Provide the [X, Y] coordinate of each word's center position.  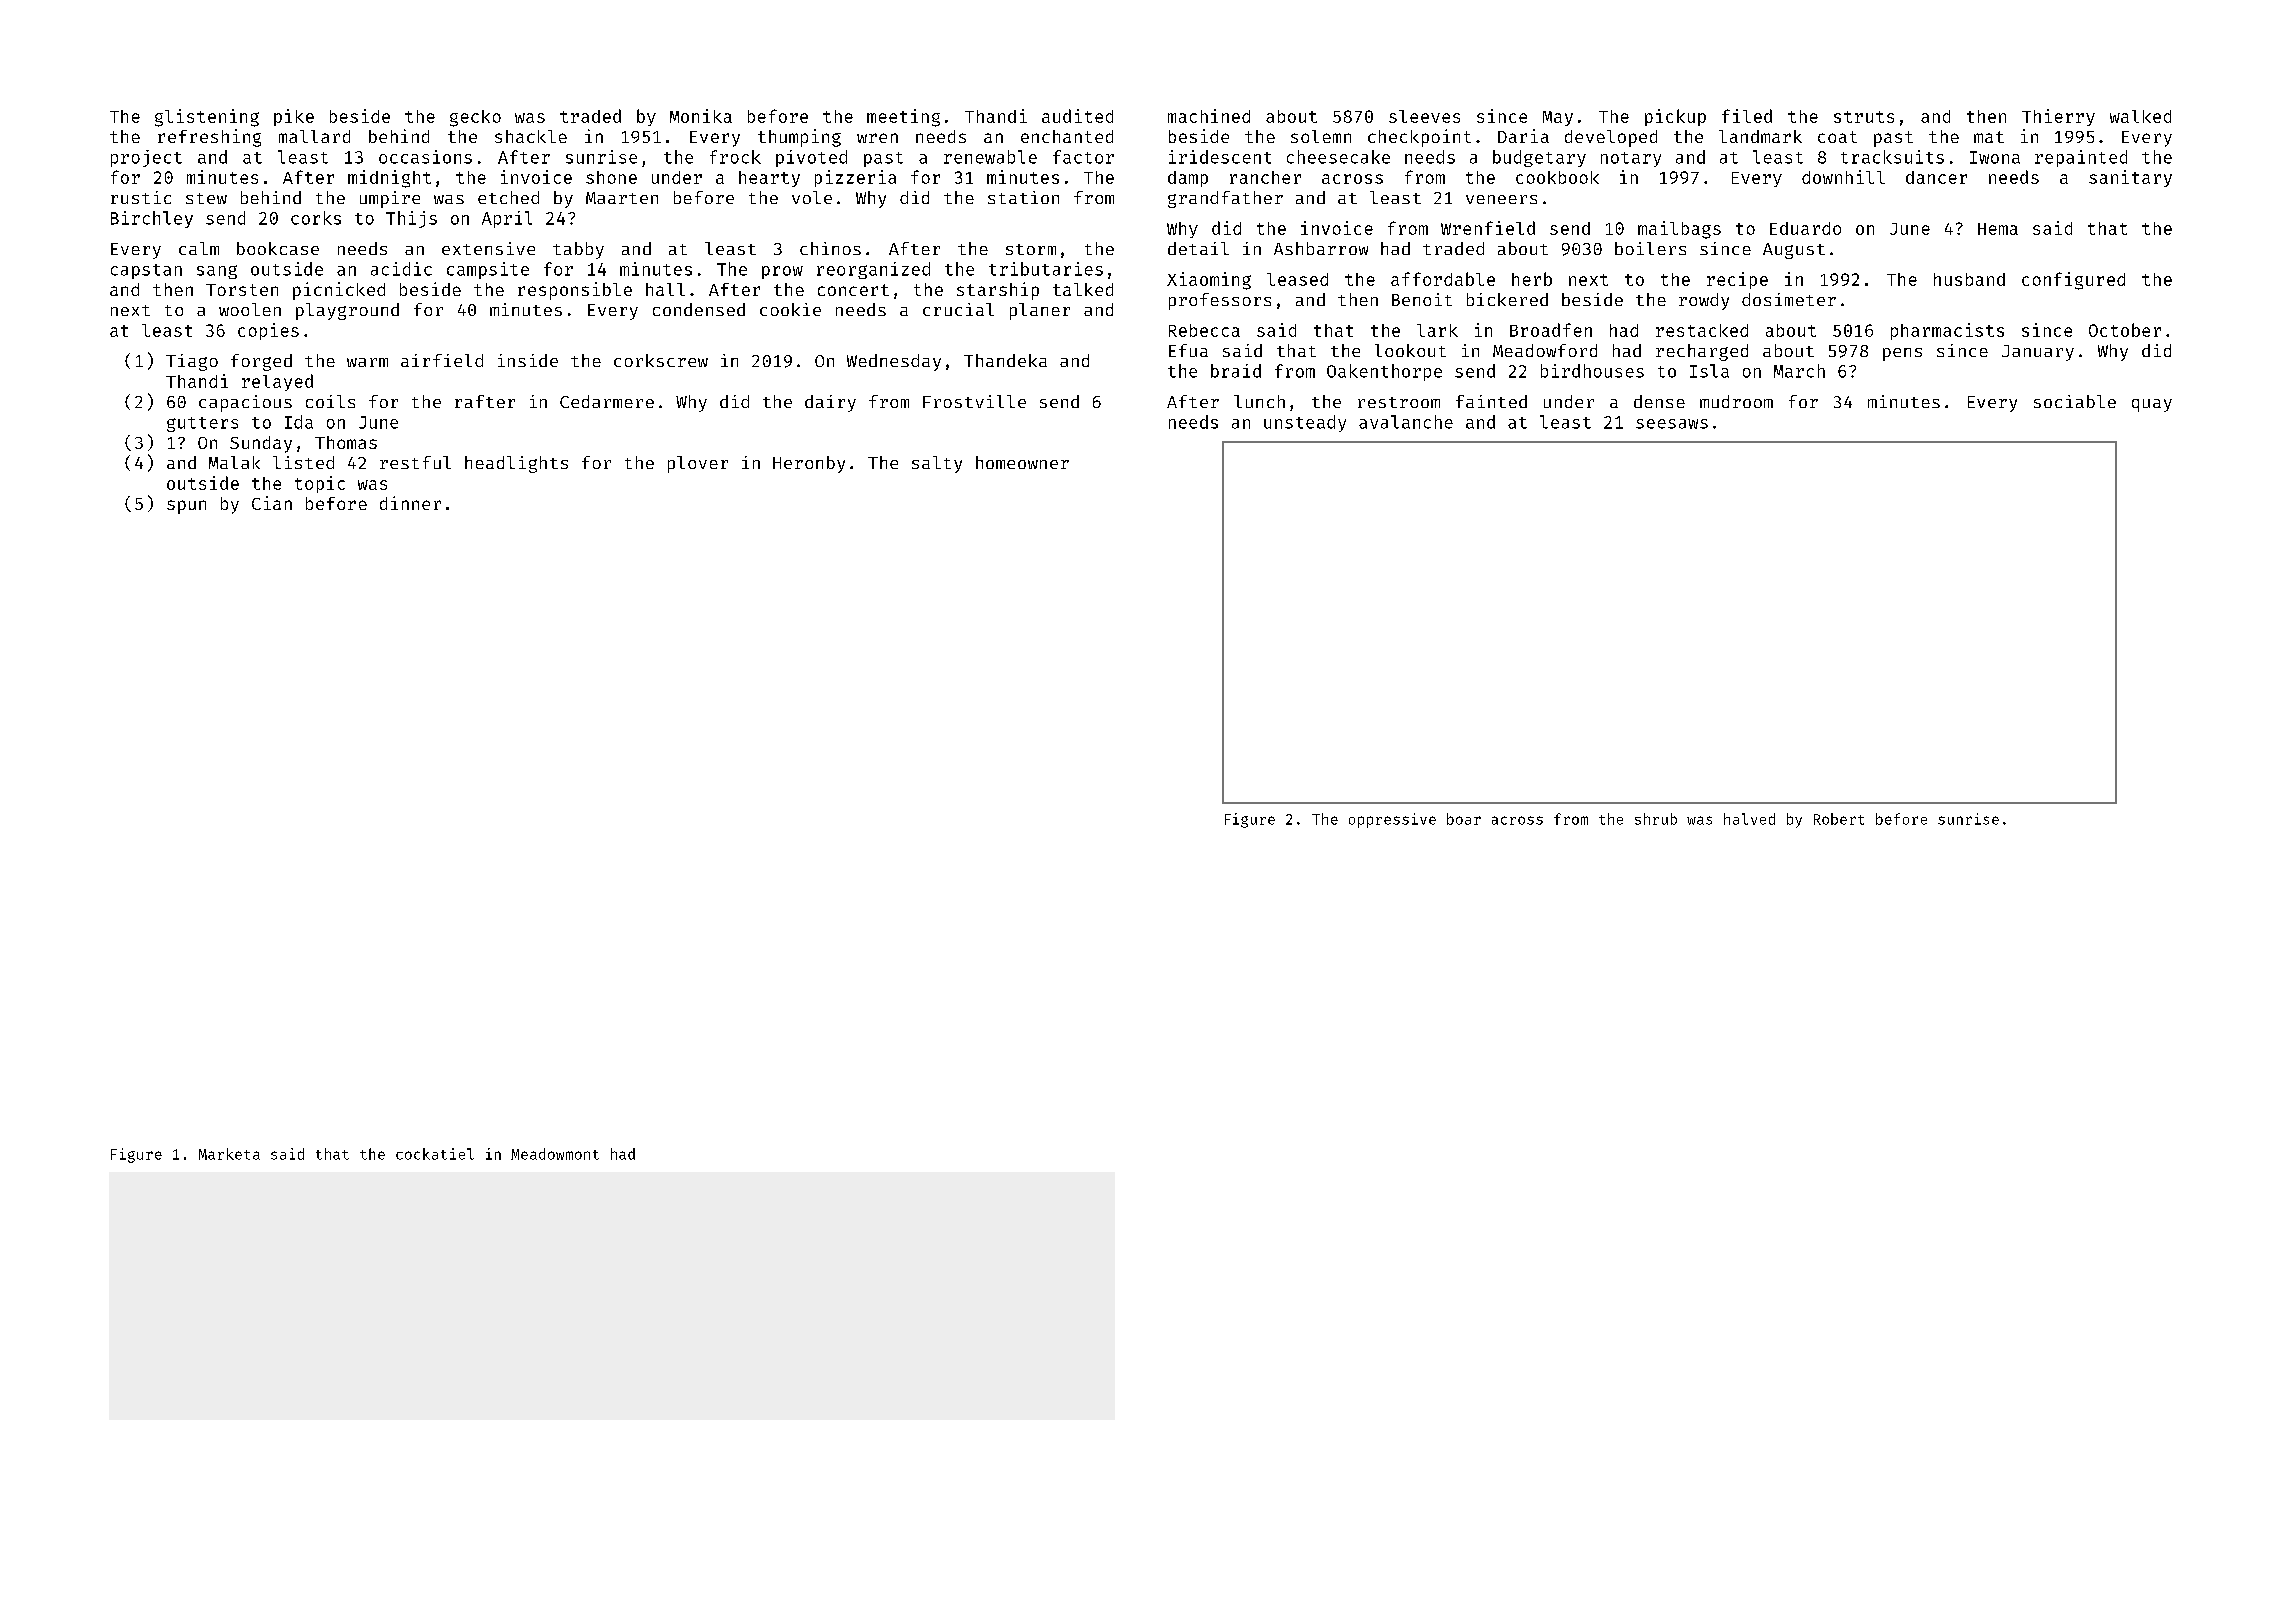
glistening [207, 118]
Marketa [229, 1154]
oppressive [1392, 820]
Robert [1839, 819]
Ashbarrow [1321, 248]
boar [1464, 819]
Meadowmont [555, 1154]
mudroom [1736, 401]
